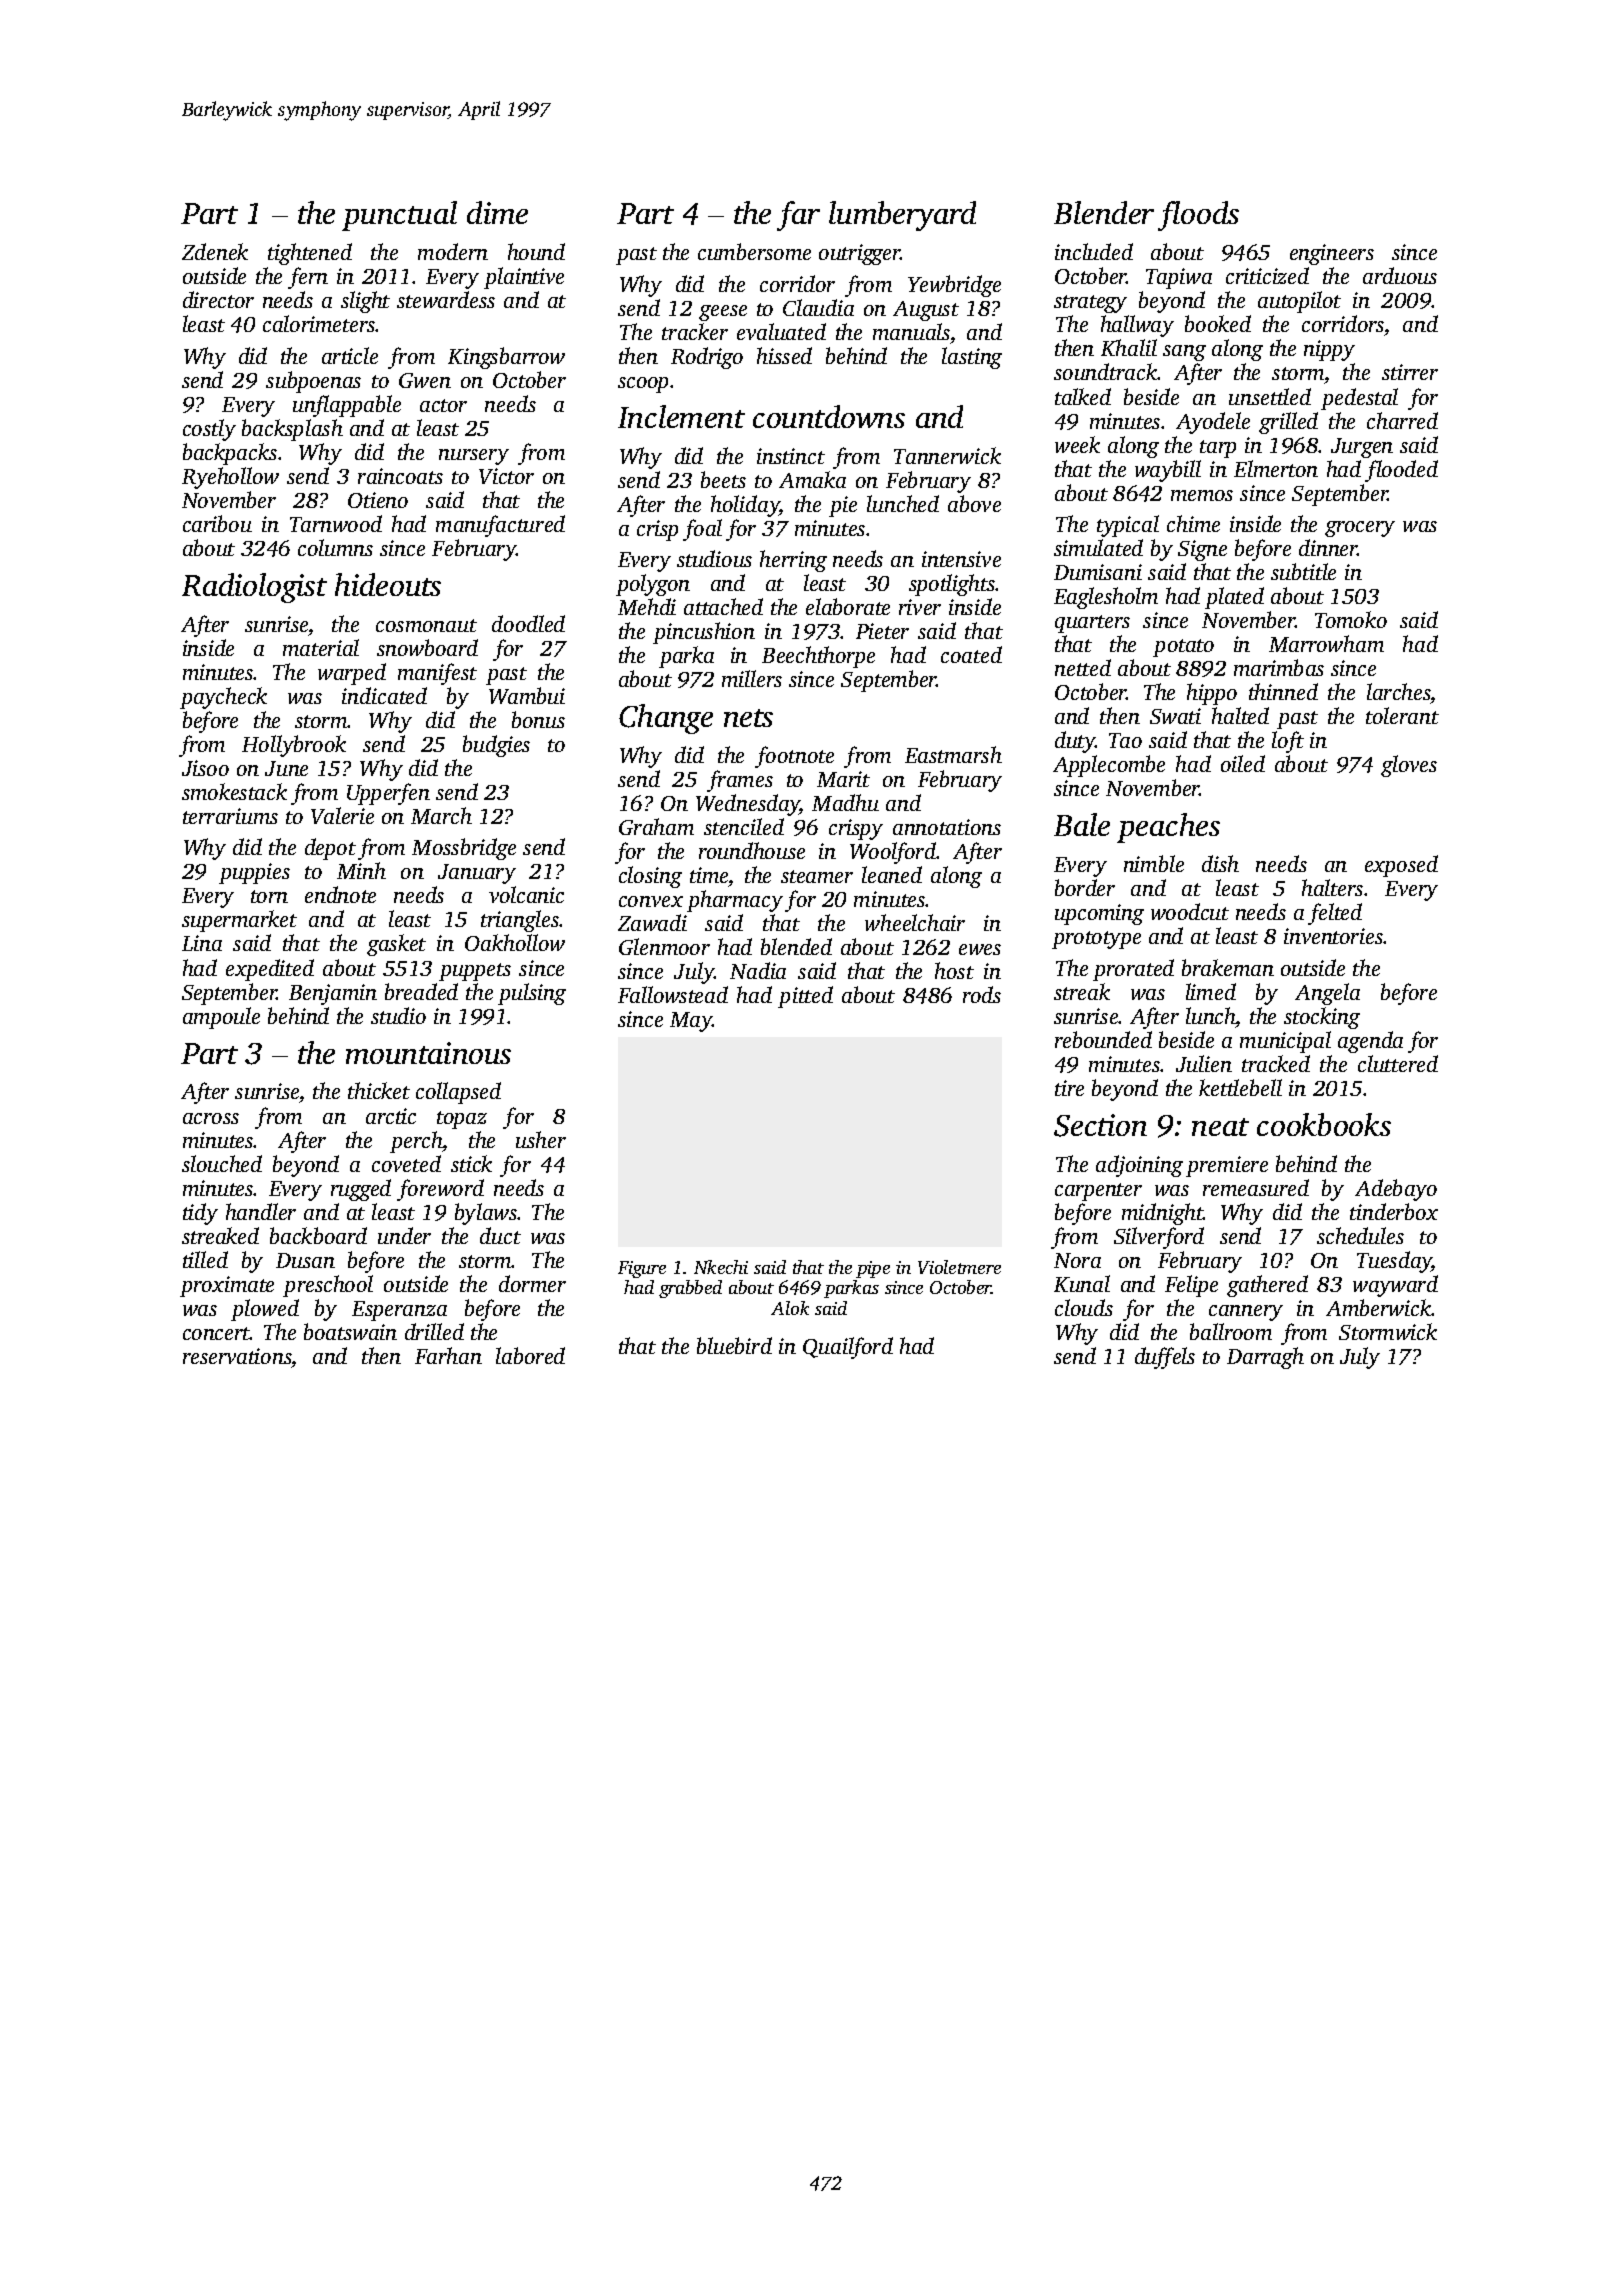 This screenshot has width=1620, height=2292. Describe the element at coordinates (350, 355) in the screenshot. I see `article` at that location.
